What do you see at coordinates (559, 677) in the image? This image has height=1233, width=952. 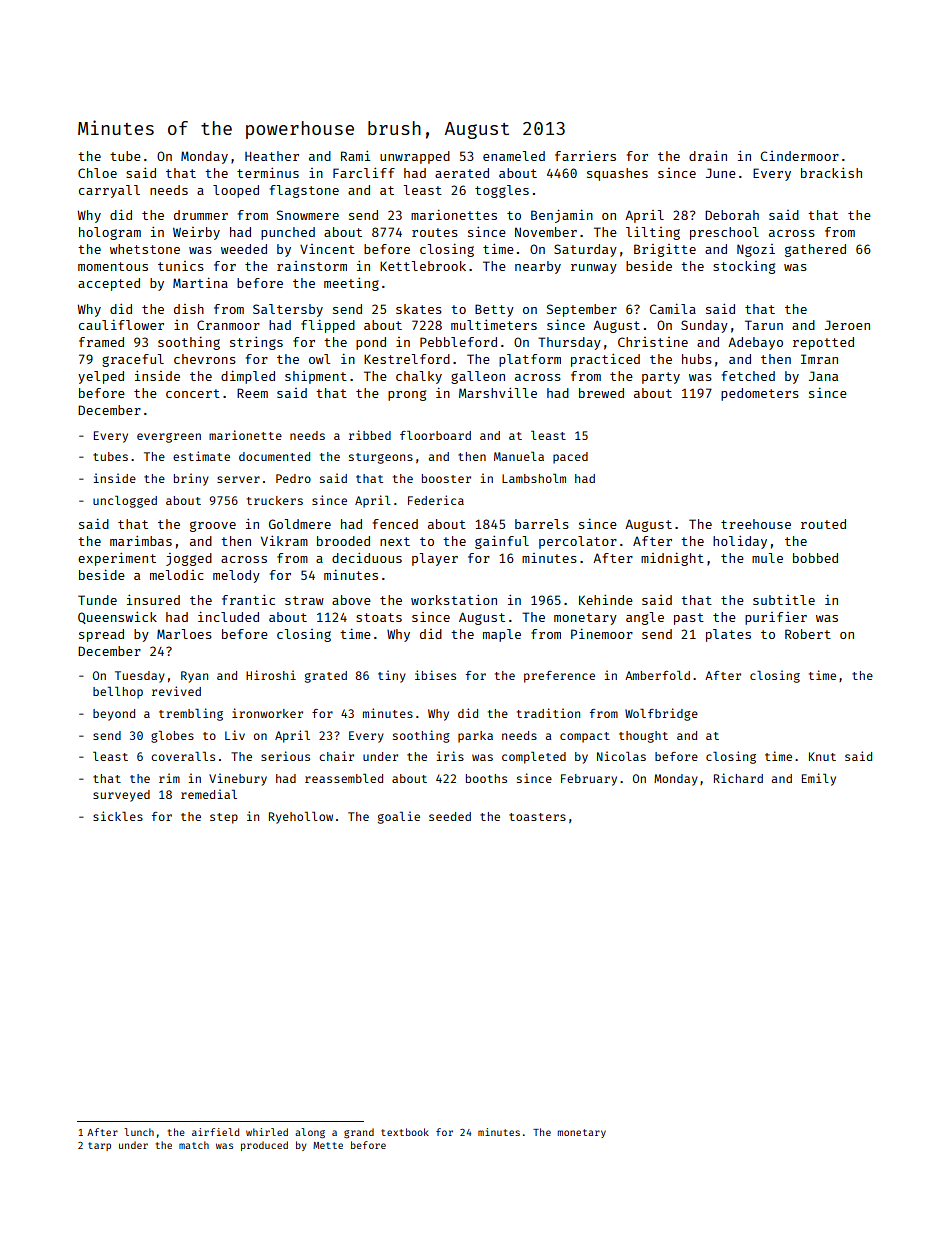 I see `preference` at bounding box center [559, 677].
